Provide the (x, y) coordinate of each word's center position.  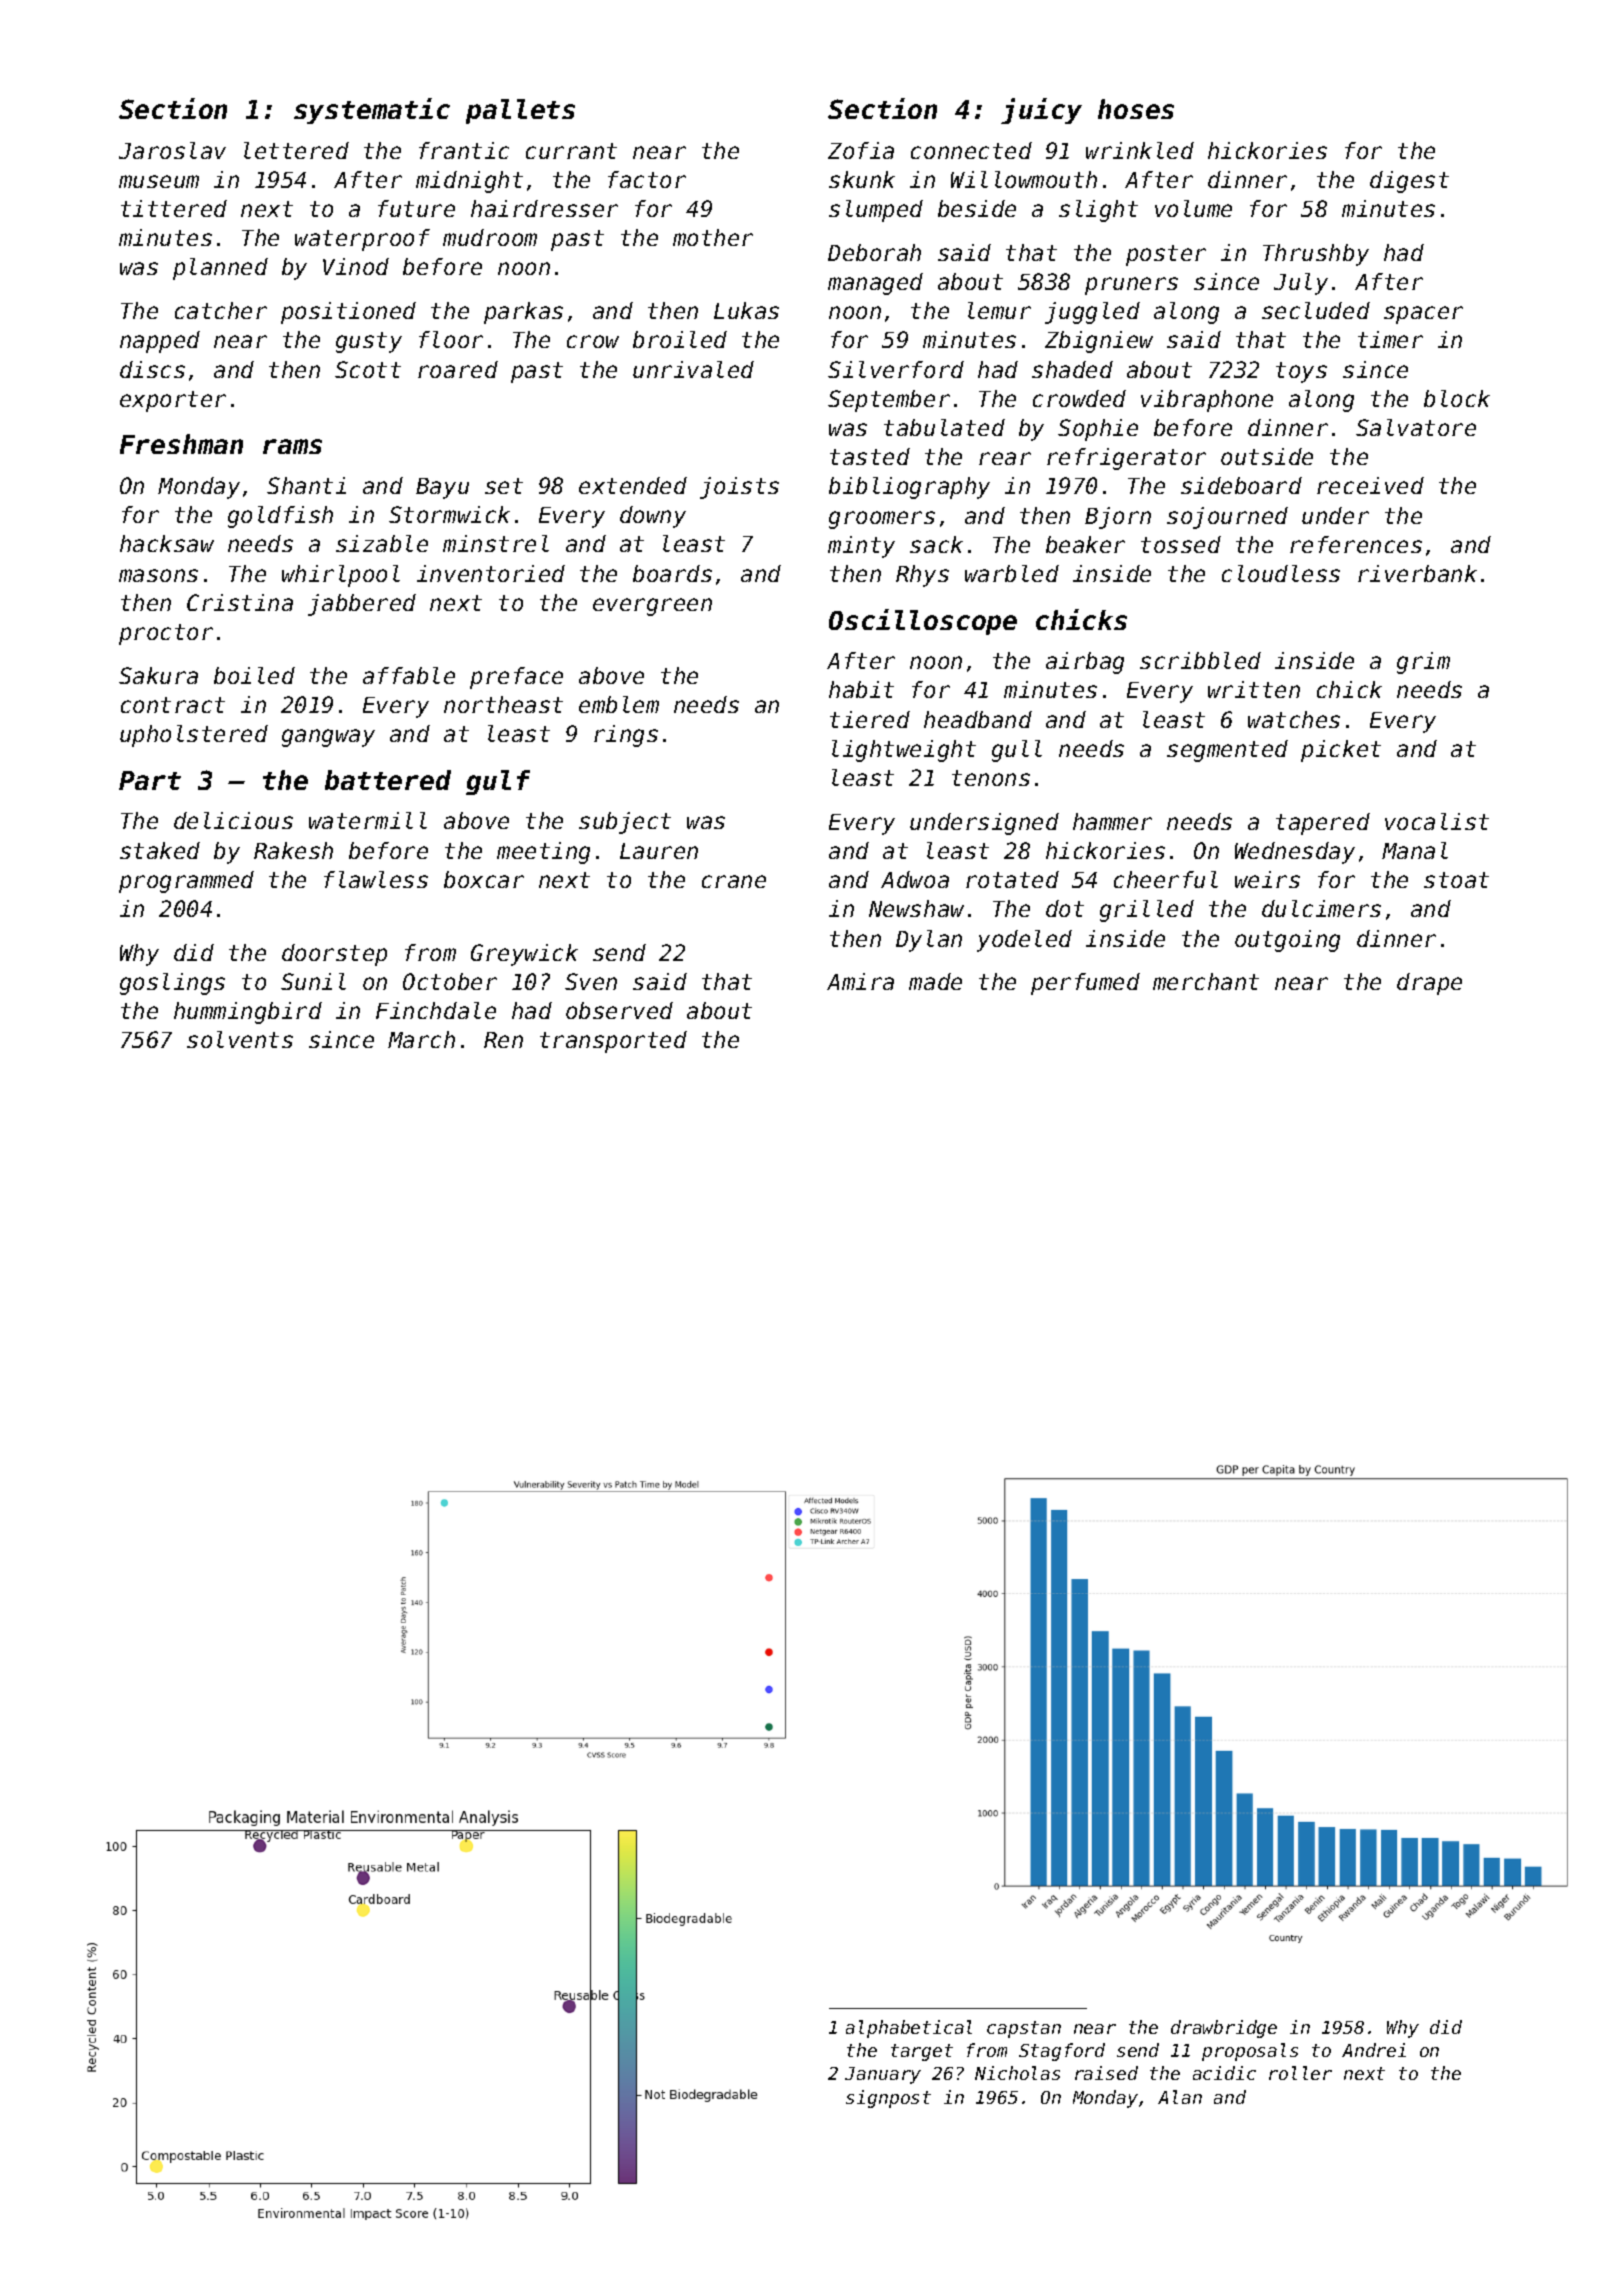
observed (619, 1010)
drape (1429, 984)
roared (458, 369)
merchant (1206, 981)
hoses (1136, 109)
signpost (888, 2099)
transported (613, 1042)
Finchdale (436, 1010)
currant (571, 151)
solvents (240, 1039)
